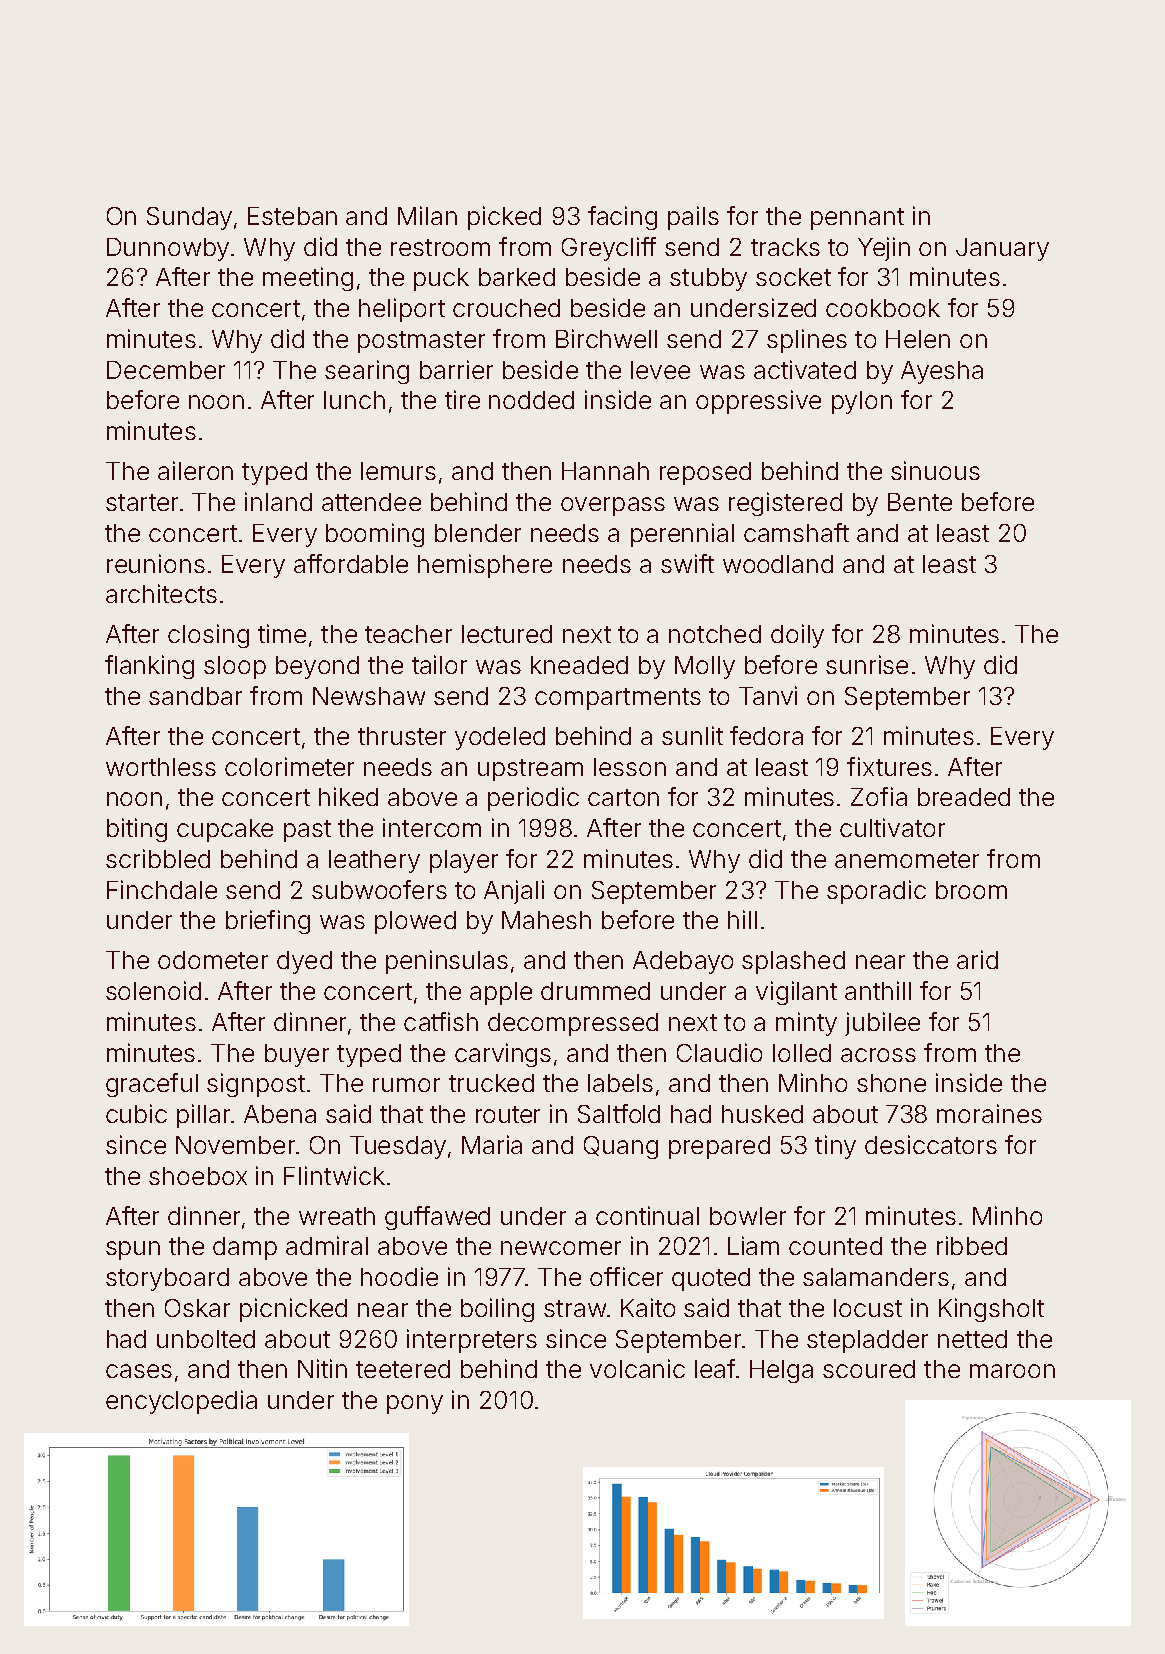 This screenshot has height=1654, width=1165. What do you see at coordinates (862, 402) in the screenshot?
I see `pylon` at bounding box center [862, 402].
